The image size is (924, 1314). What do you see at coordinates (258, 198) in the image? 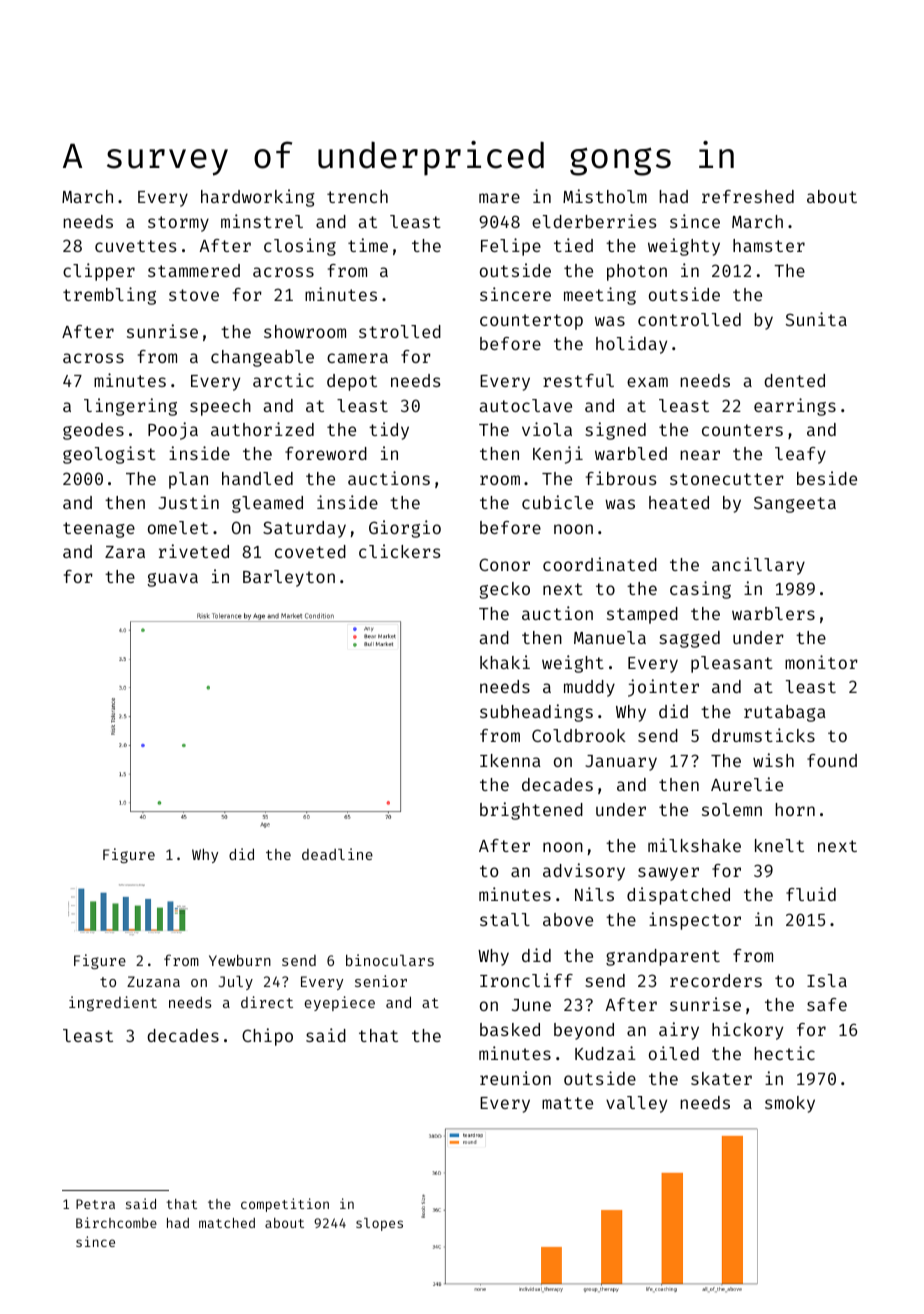
I see `hardworking` at bounding box center [258, 198].
